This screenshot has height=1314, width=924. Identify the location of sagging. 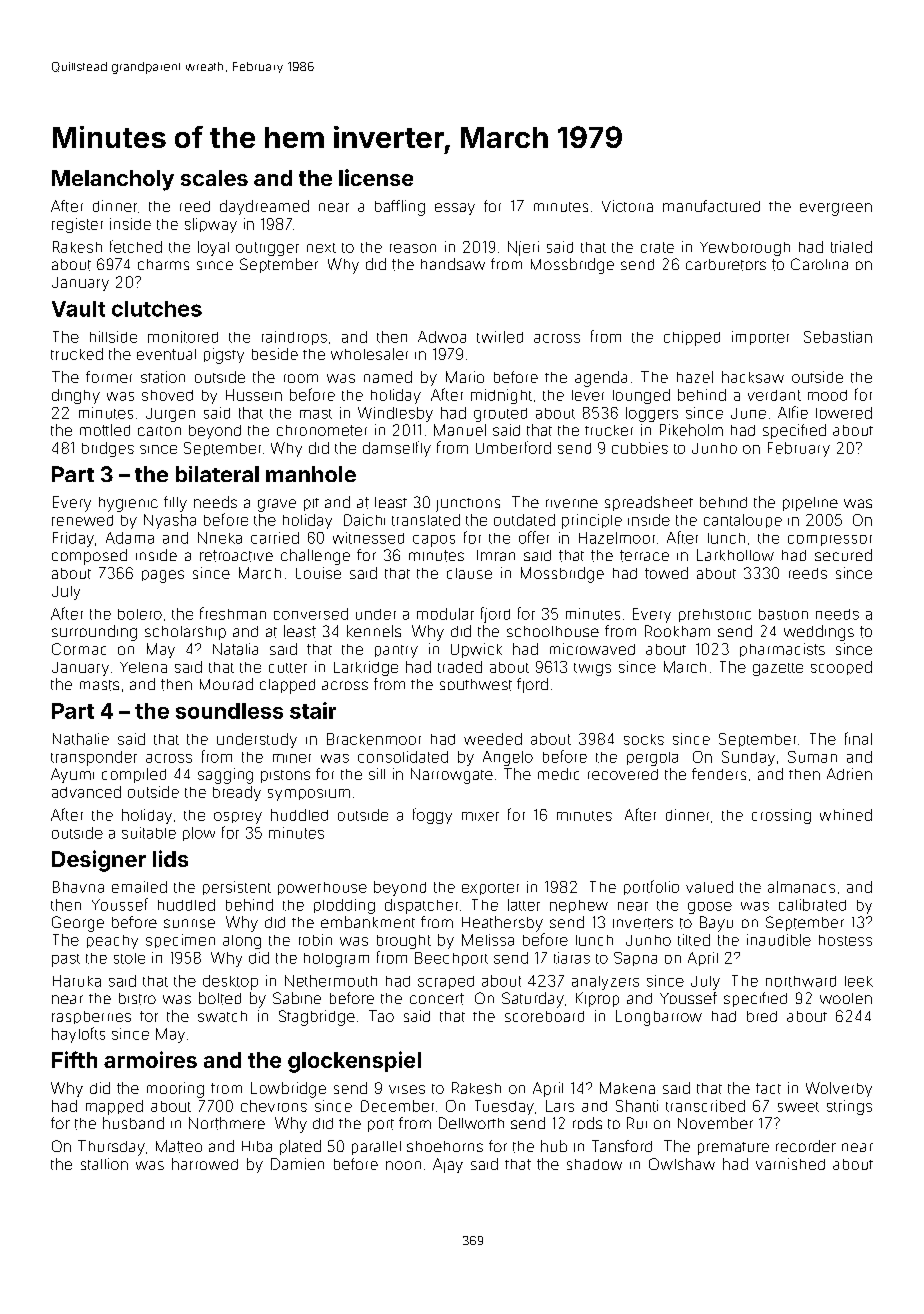
(225, 776).
